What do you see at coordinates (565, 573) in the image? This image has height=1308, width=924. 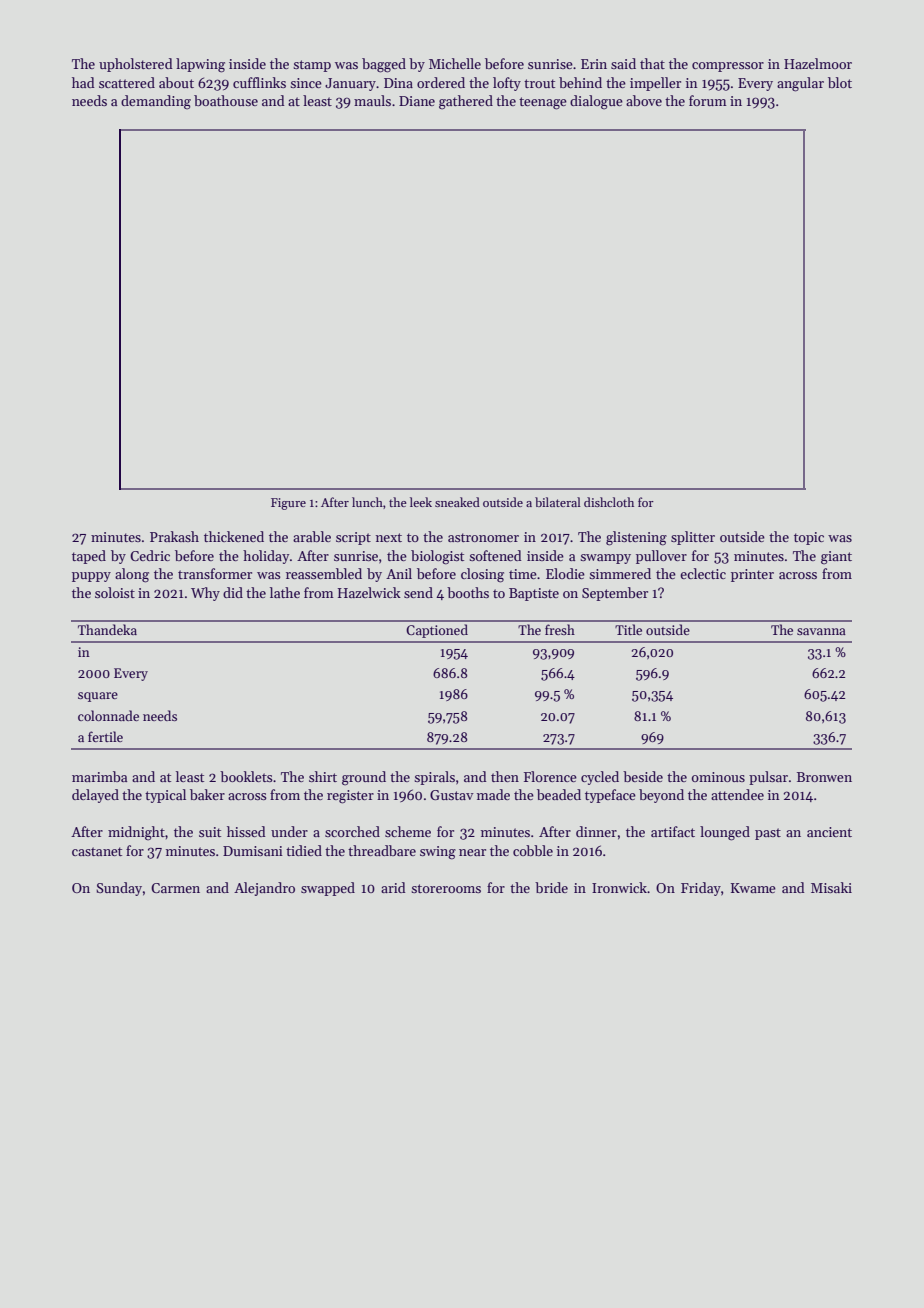 I see `Elodie` at bounding box center [565, 573].
